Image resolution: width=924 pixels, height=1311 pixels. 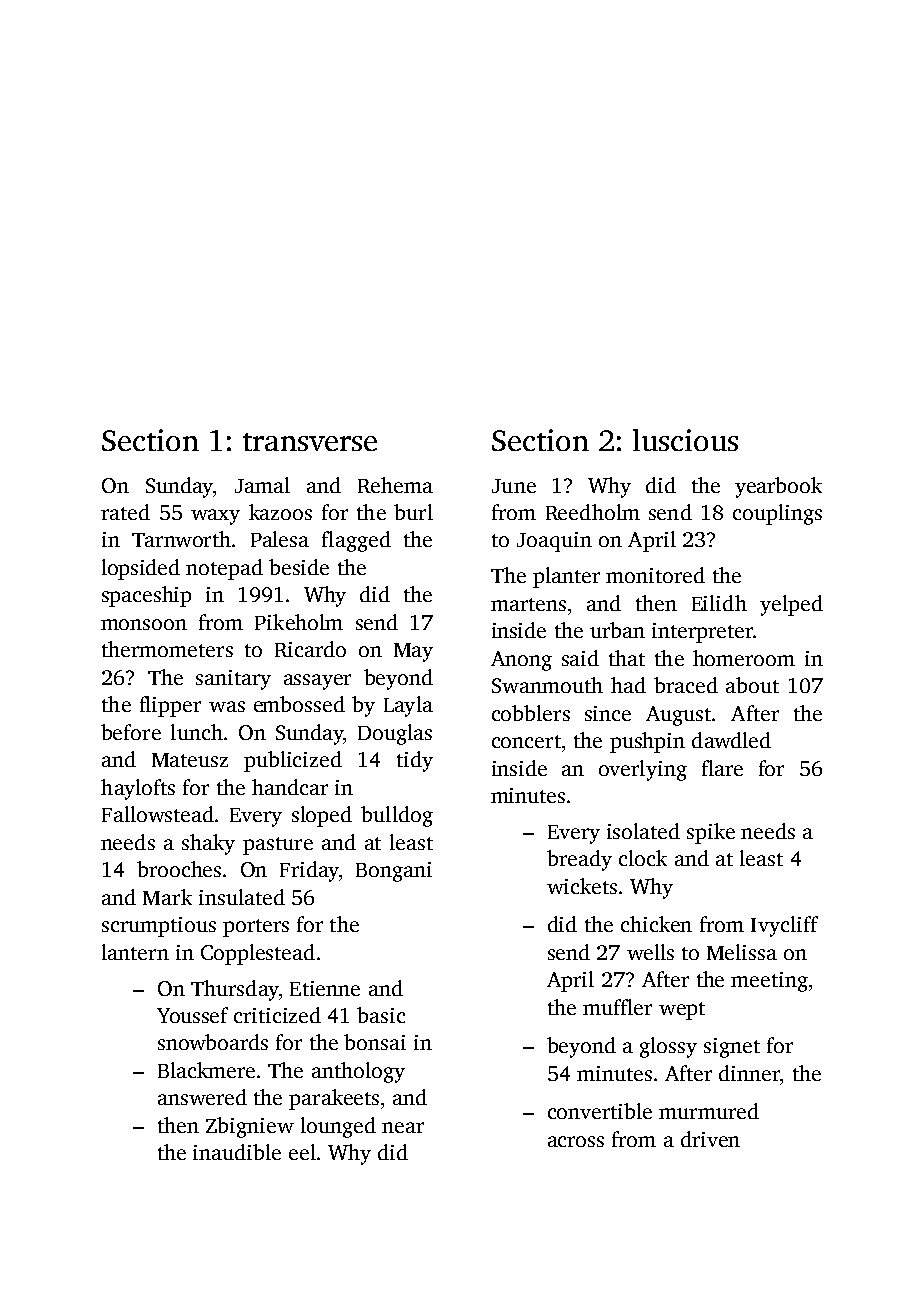 I want to click on driven, so click(x=710, y=1139).
